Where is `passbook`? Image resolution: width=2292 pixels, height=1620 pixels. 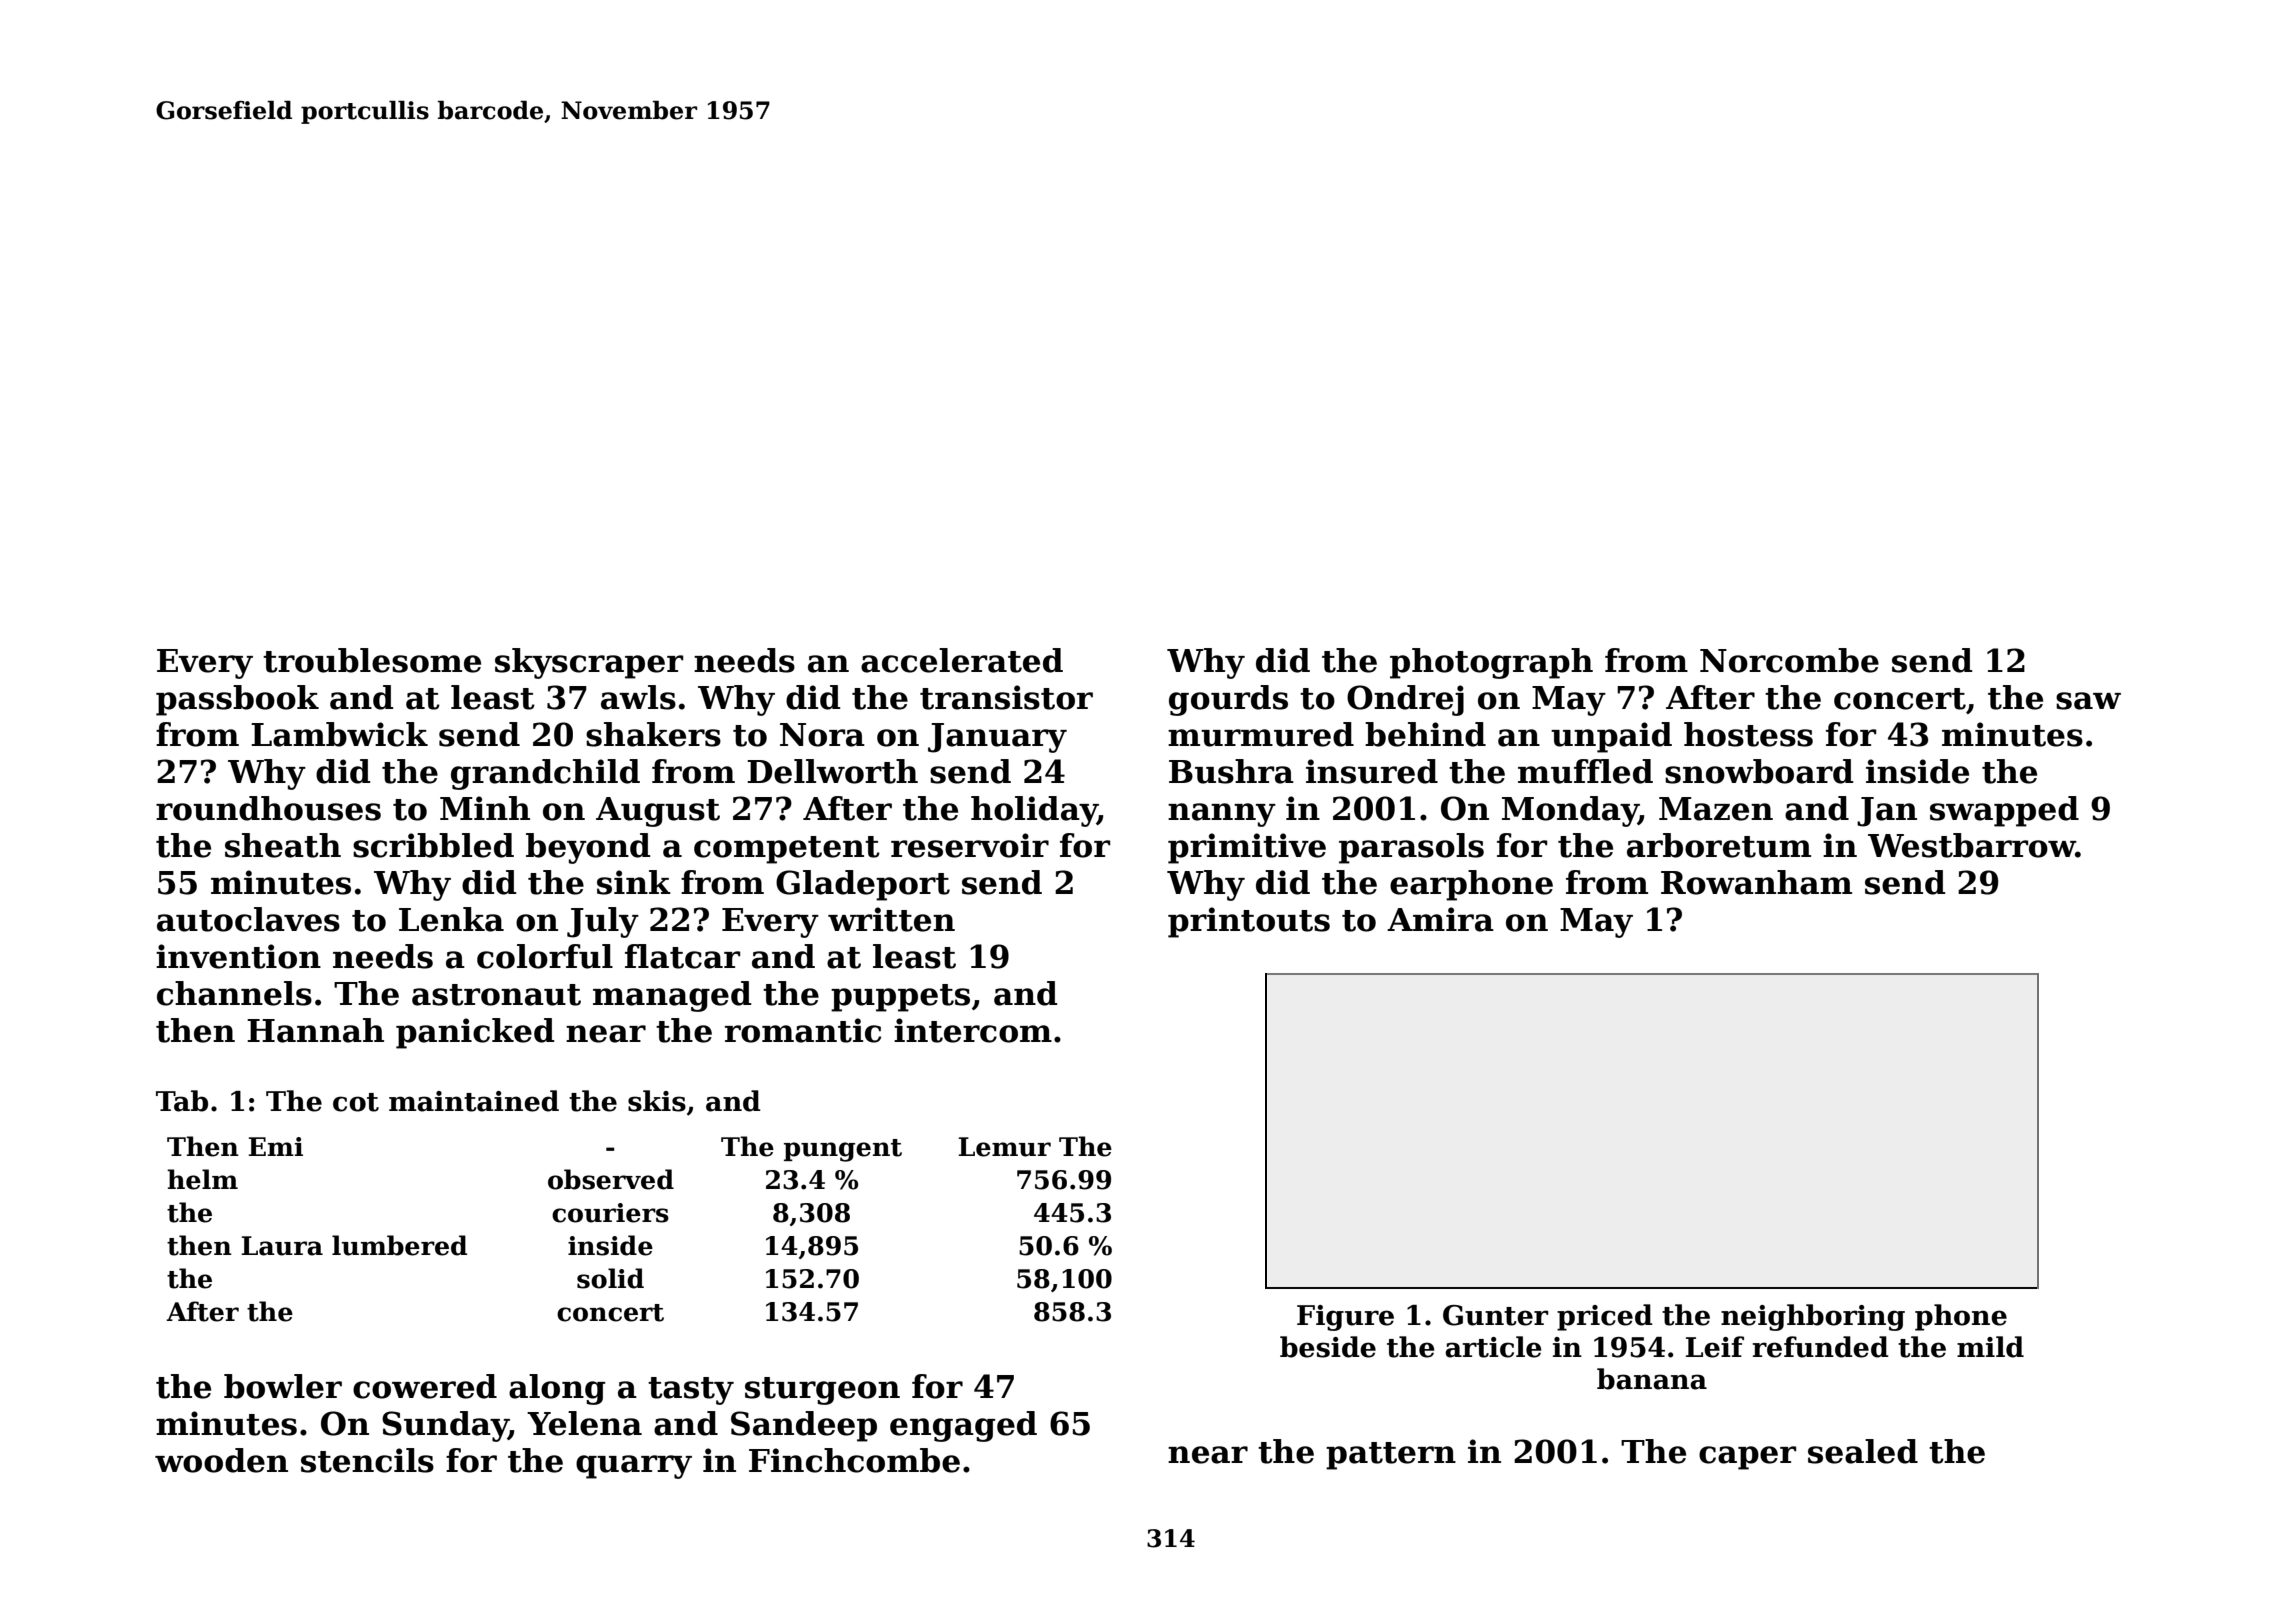 passbook is located at coordinates (237, 700).
